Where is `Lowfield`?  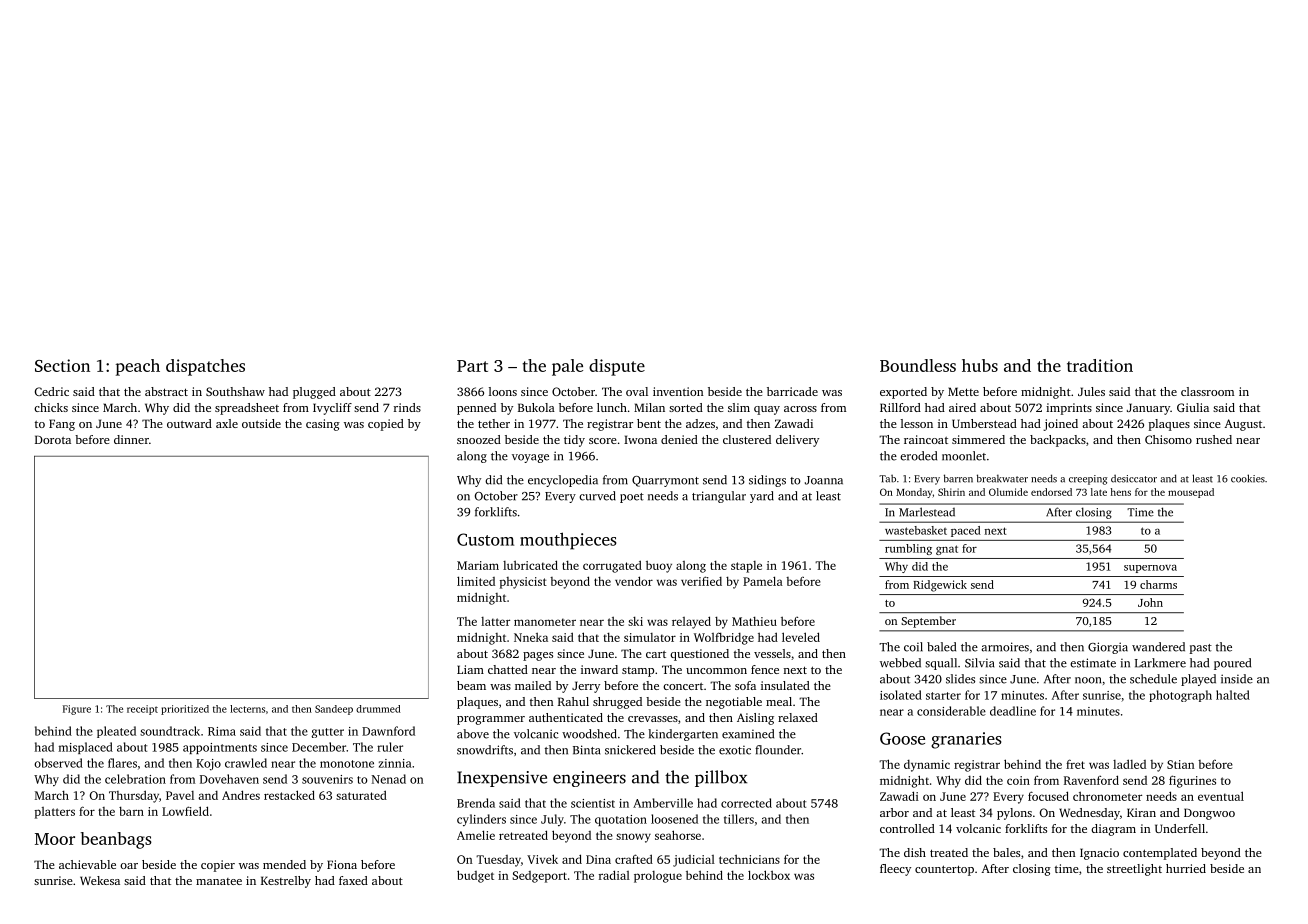 Lowfield is located at coordinates (185, 811).
